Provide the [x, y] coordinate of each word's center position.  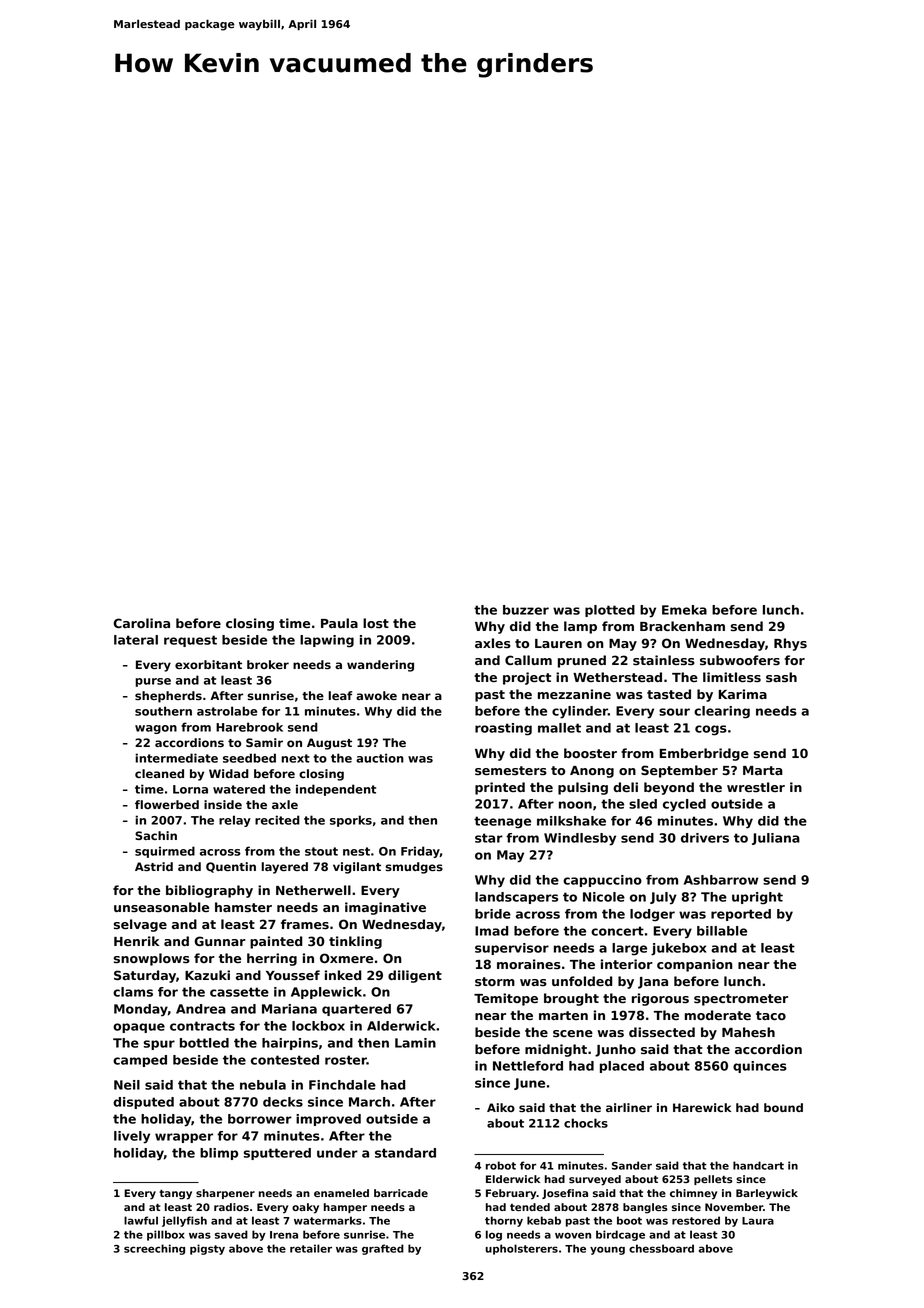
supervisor [512, 949]
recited [277, 820]
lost [376, 623]
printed [500, 788]
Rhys [790, 644]
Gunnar [220, 941]
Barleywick [767, 1194]
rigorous [660, 999]
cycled [684, 805]
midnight [556, 1050]
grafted [383, 1249]
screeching [154, 1249]
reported [741, 915]
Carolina [141, 623]
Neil [127, 1085]
